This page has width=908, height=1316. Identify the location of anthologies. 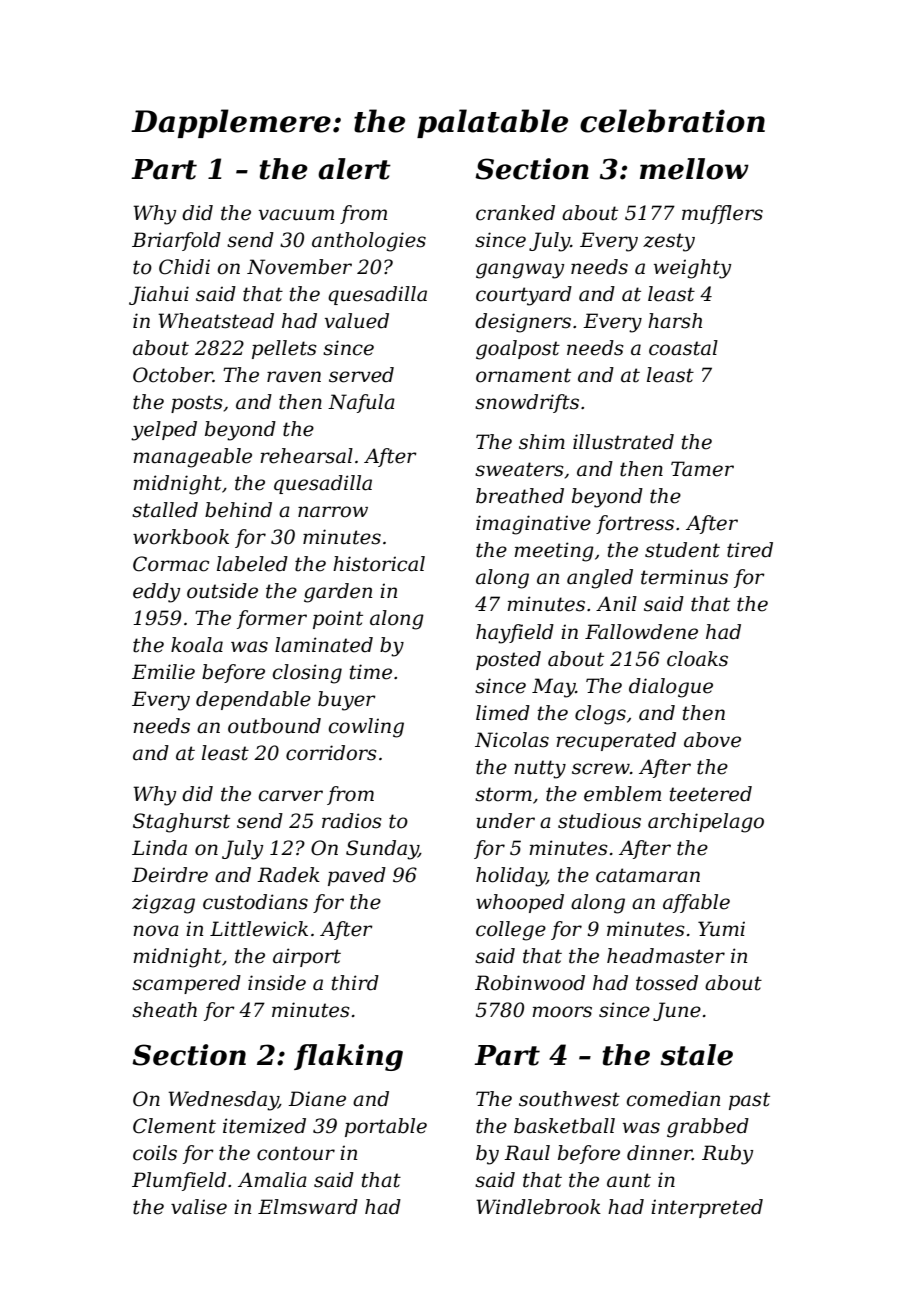
(369, 242).
